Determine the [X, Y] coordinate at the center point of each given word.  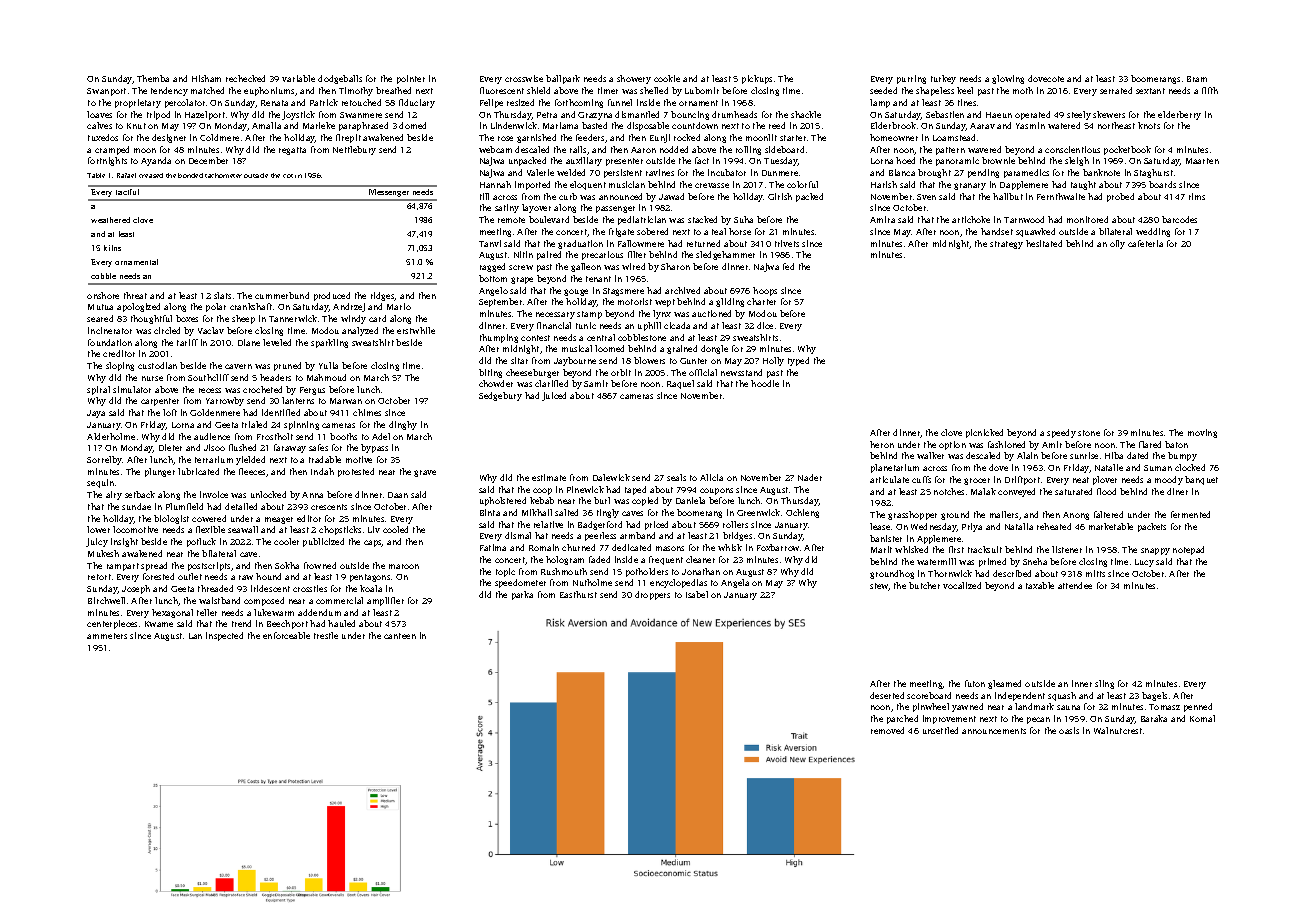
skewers [1109, 114]
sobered [652, 231]
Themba [153, 78]
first [956, 549]
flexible [210, 529]
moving [1202, 433]
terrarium [214, 459]
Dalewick [611, 477]
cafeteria [1145, 243]
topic [505, 572]
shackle [806, 114]
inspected [224, 636]
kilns [112, 248]
